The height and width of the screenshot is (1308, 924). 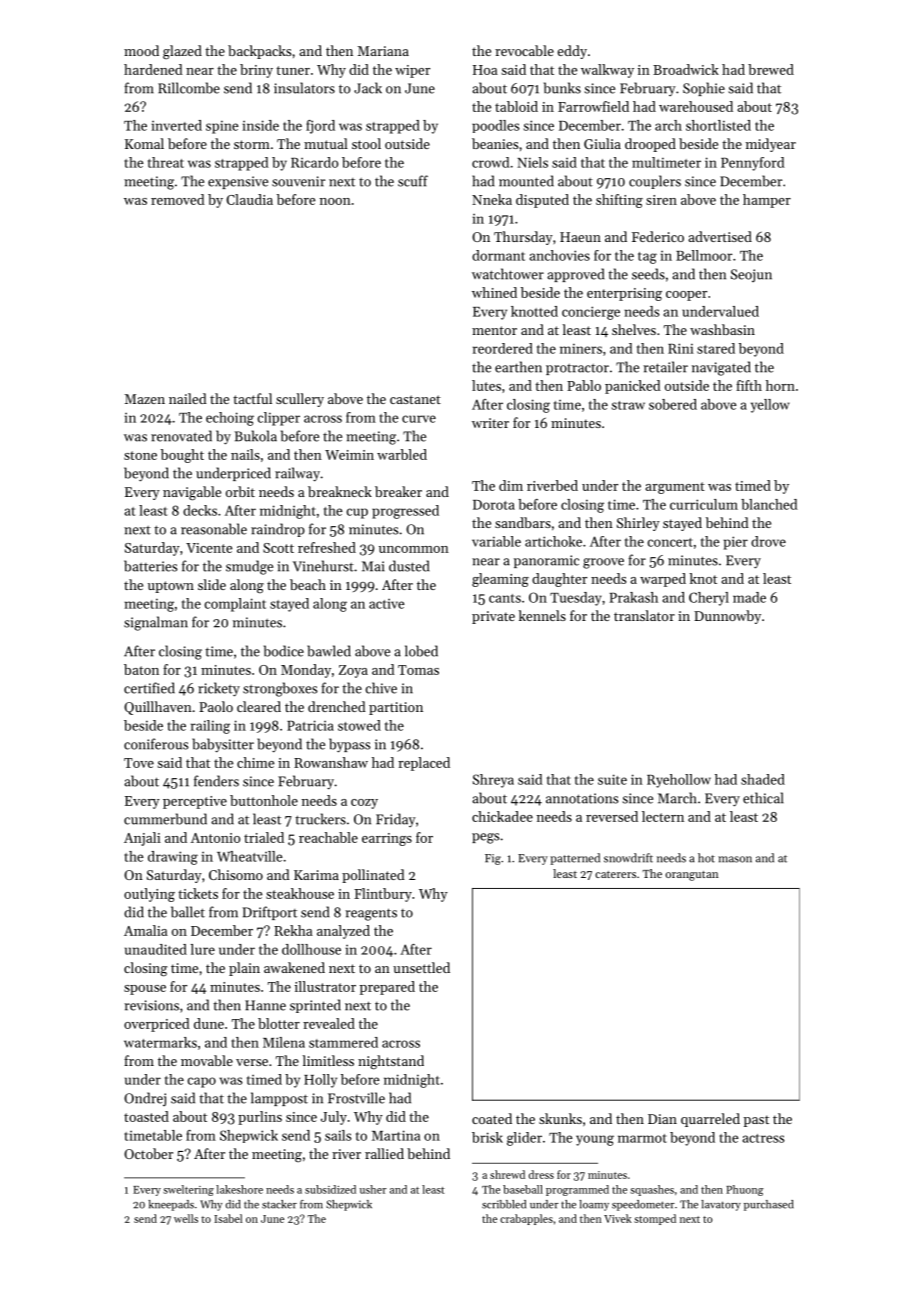 I want to click on Dunnowby, so click(x=727, y=617).
